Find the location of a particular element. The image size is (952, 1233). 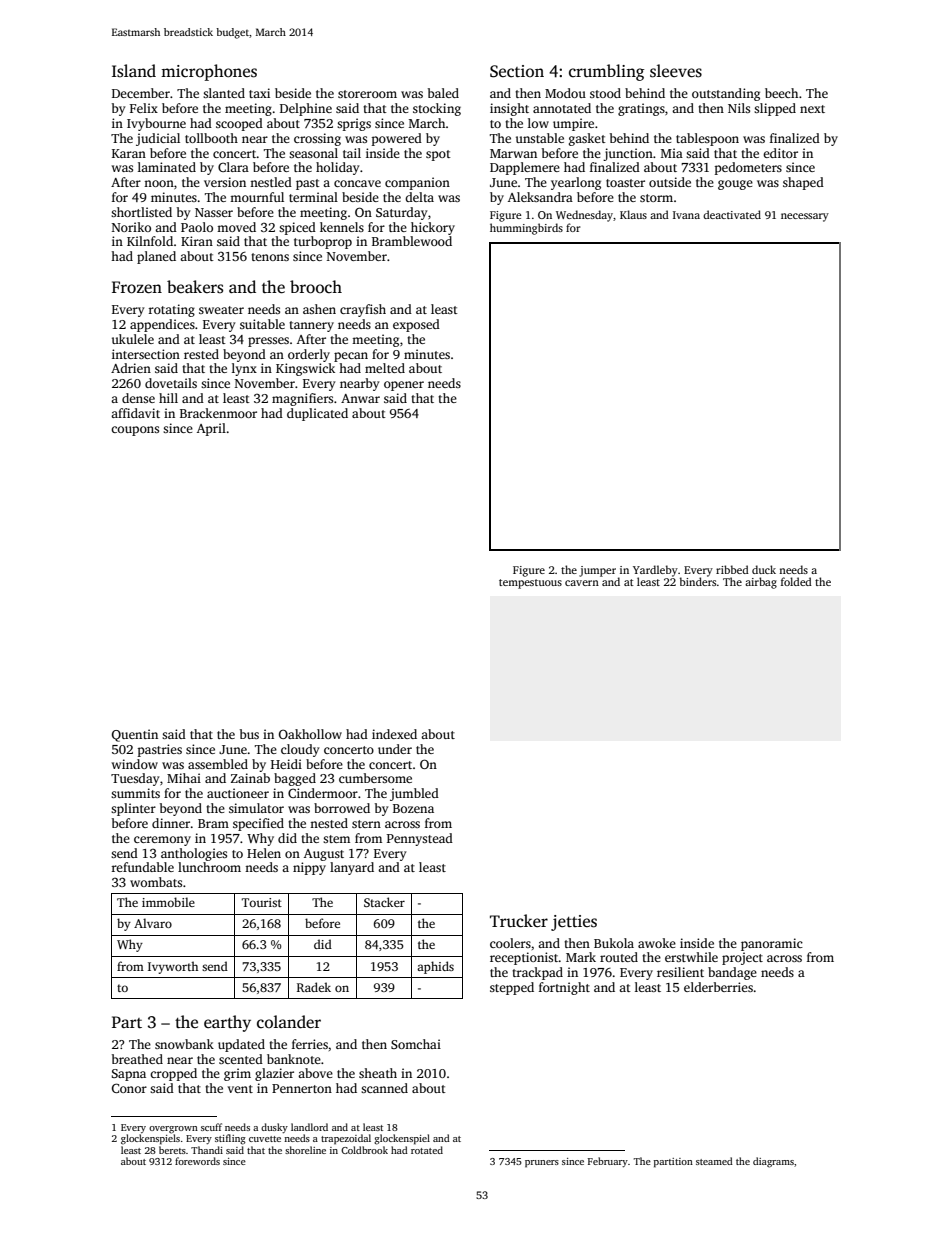

diagrams is located at coordinates (773, 1162).
